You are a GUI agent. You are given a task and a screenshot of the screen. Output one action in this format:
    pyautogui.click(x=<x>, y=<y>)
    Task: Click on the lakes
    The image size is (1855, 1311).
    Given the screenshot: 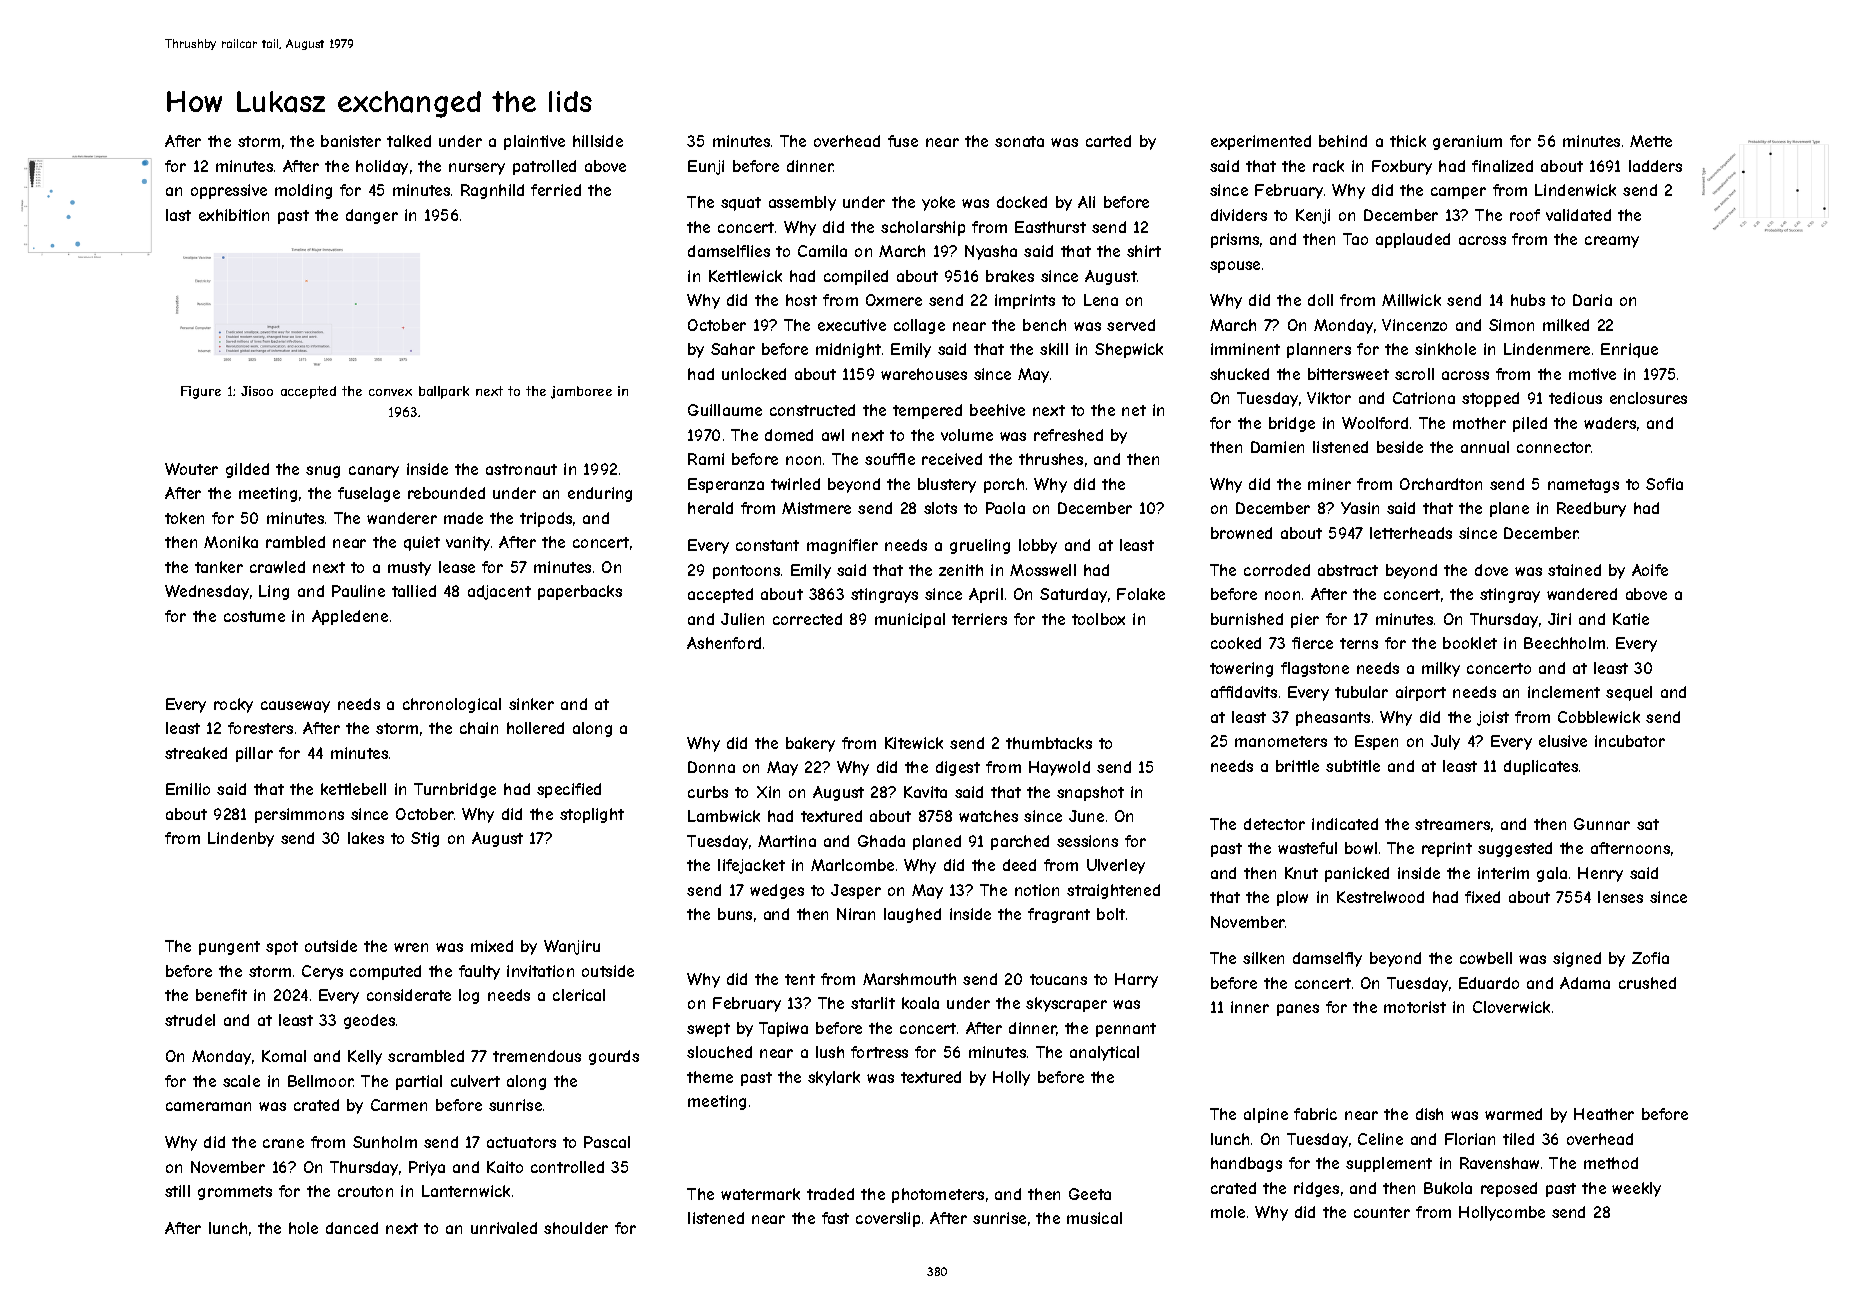 What is the action you would take?
    pyautogui.click(x=366, y=838)
